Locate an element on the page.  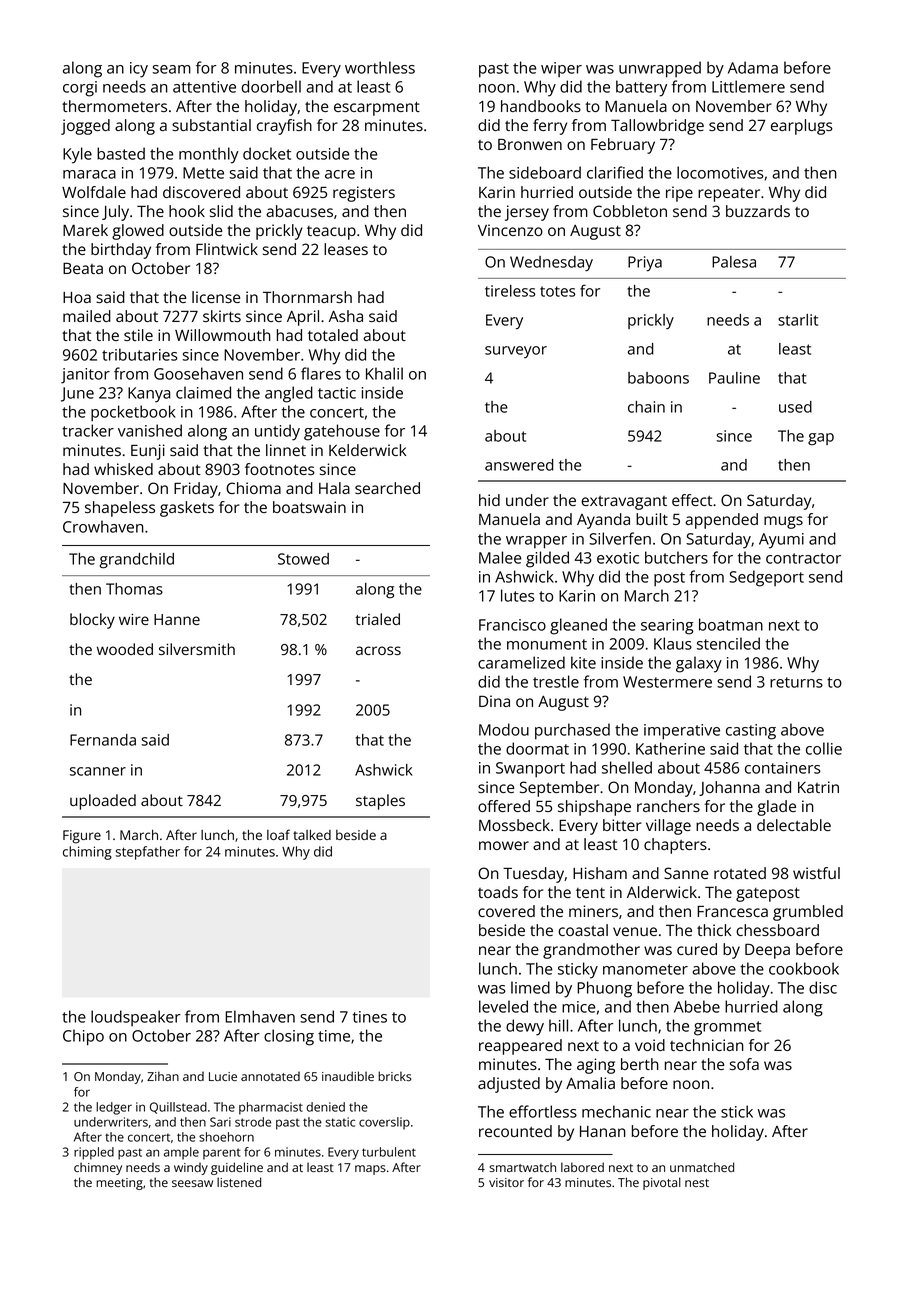
leveled is located at coordinates (503, 1006).
